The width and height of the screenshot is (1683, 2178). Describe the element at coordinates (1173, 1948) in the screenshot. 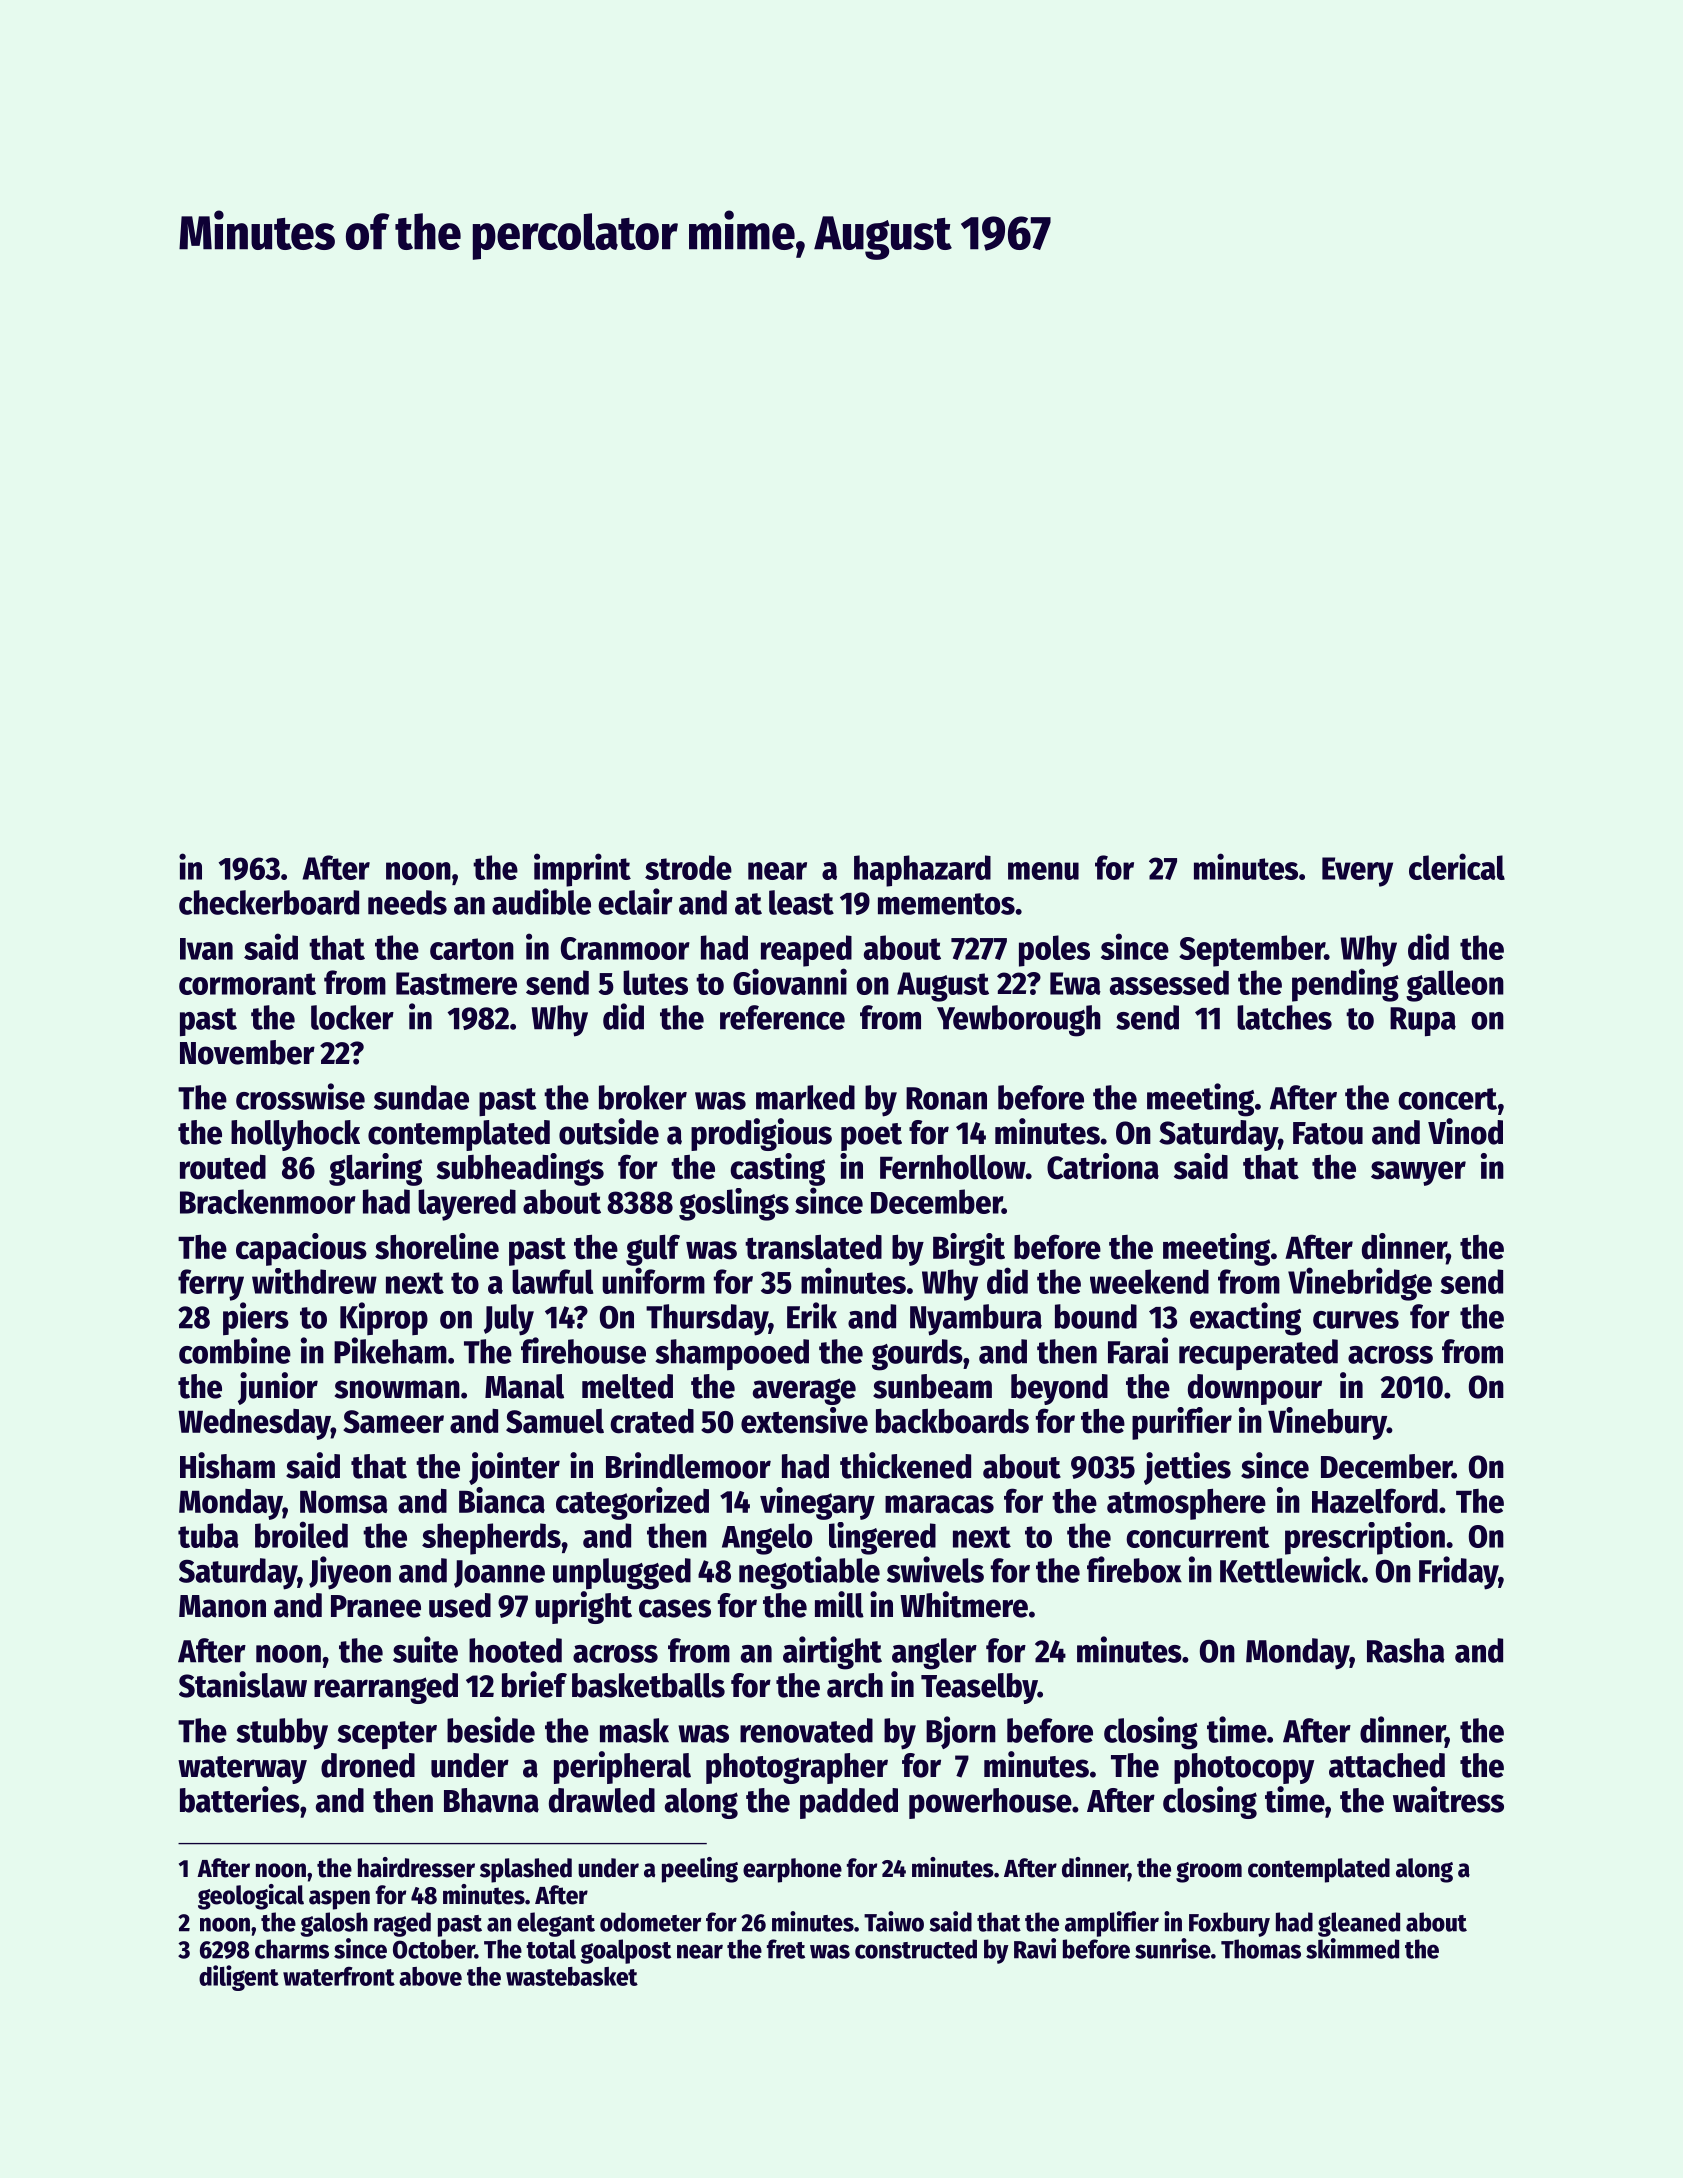

I see `sunrise` at that location.
